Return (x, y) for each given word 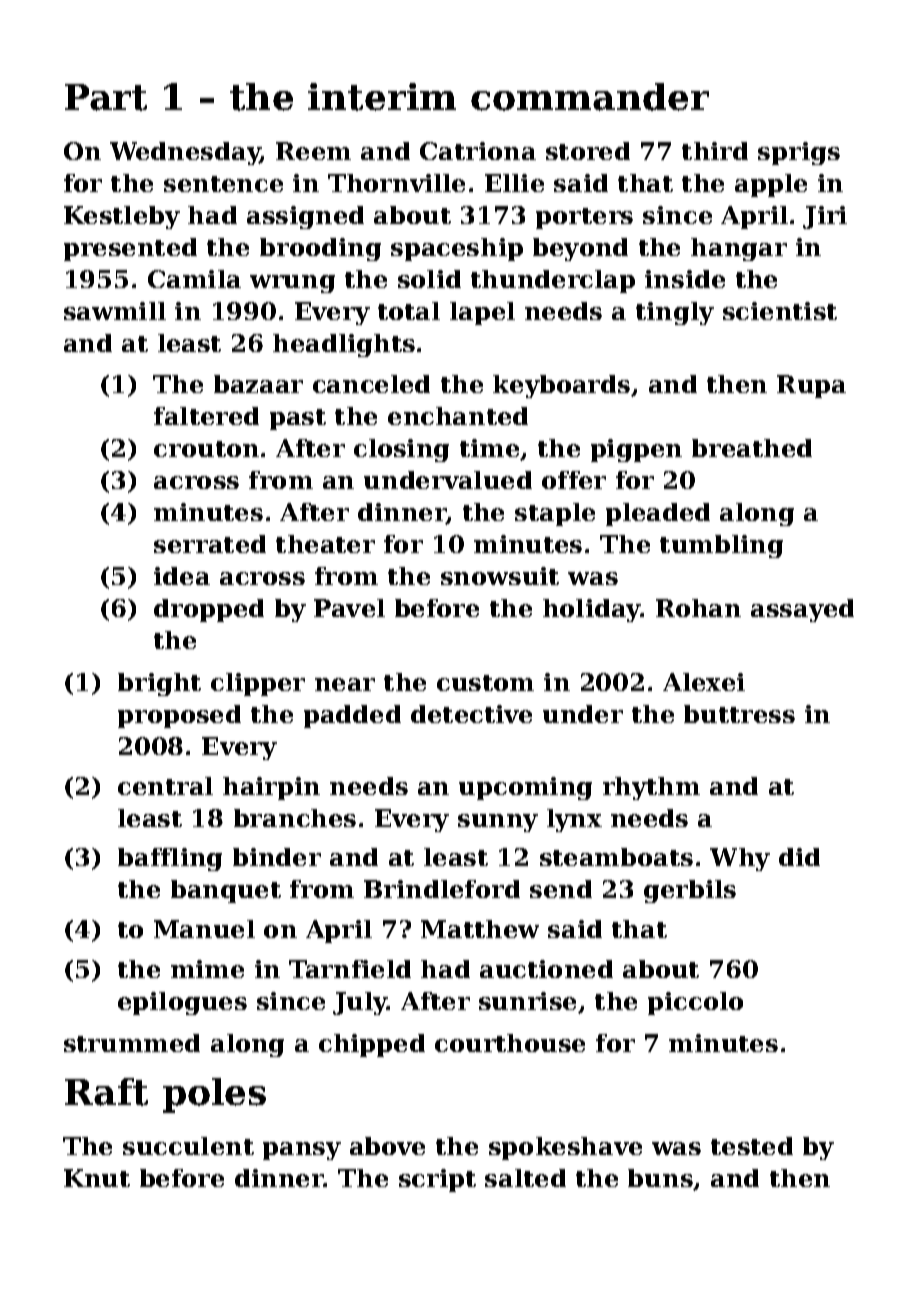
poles (214, 1095)
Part (106, 97)
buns (660, 1178)
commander (590, 97)
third (715, 151)
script (437, 1180)
